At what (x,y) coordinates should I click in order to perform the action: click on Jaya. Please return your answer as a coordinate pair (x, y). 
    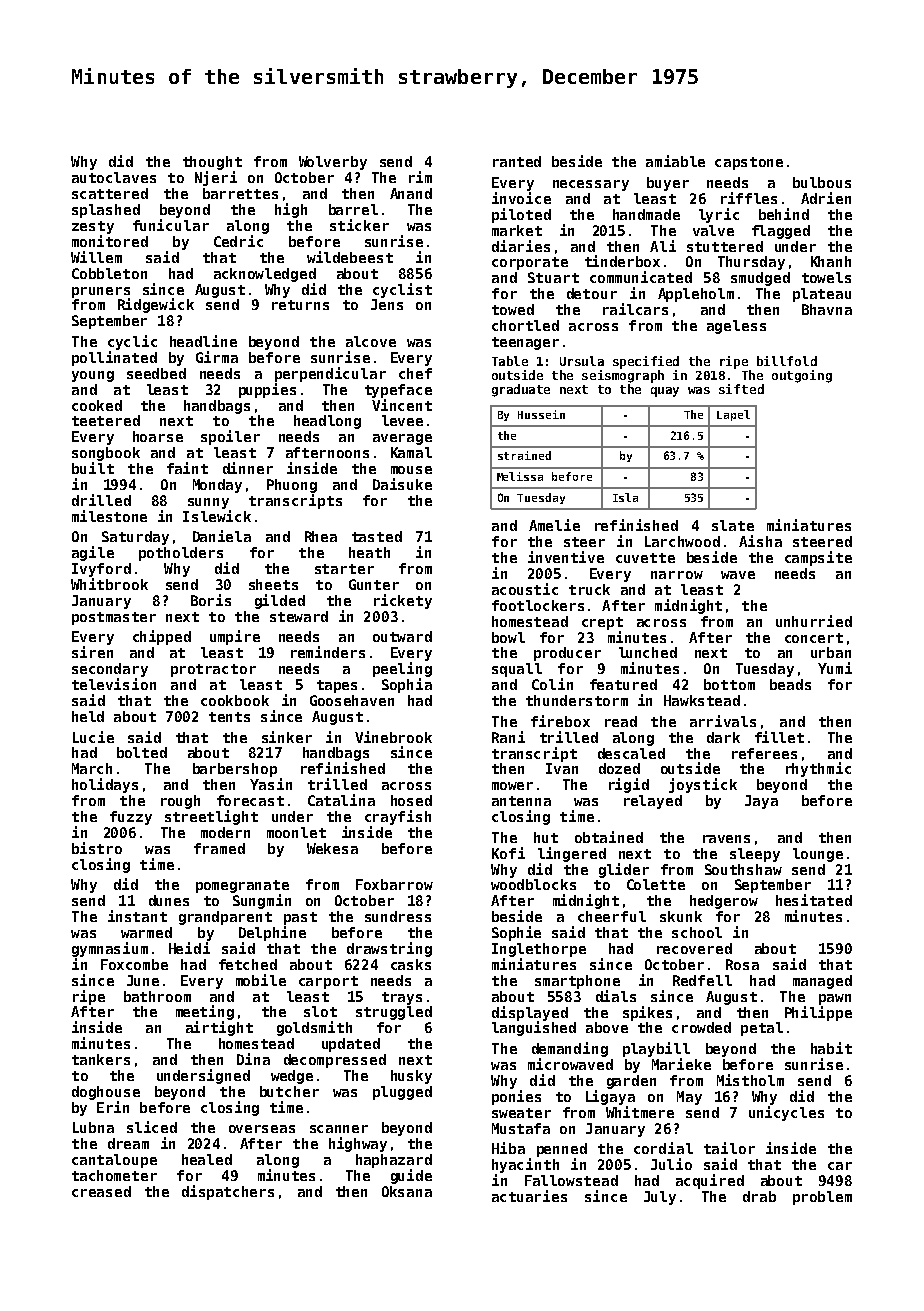
    Looking at the image, I should click on (761, 802).
